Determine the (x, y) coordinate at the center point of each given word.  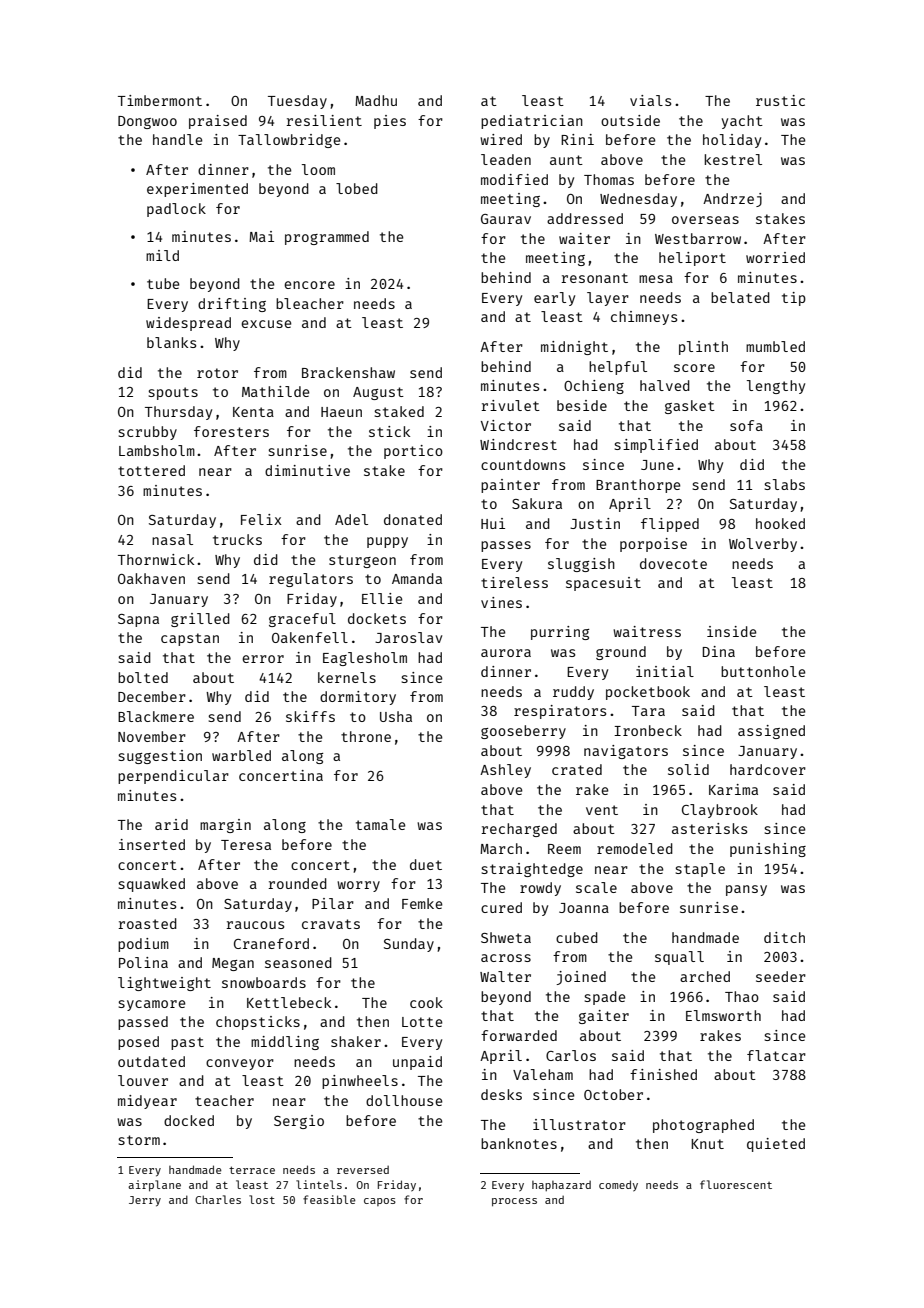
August (378, 393)
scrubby (148, 433)
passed (143, 1023)
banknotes (519, 1143)
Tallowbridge (289, 141)
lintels (319, 1184)
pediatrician (532, 122)
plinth (703, 348)
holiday (732, 141)
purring (560, 633)
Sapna (138, 620)
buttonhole (763, 671)
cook (426, 1002)
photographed (703, 1126)
